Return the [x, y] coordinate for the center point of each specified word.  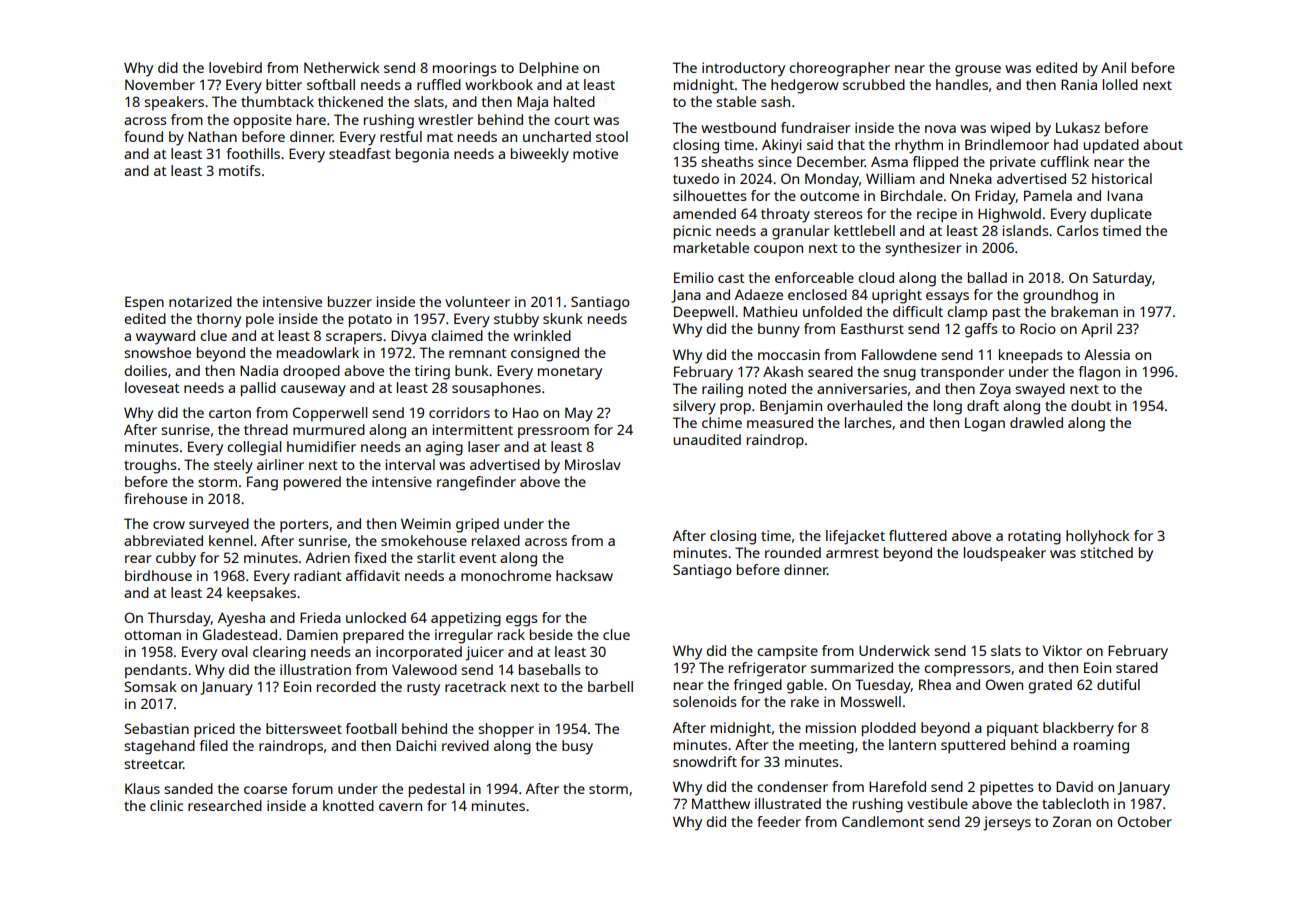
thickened [350, 101]
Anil [1113, 67]
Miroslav [593, 464]
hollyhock [1098, 537]
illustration [315, 669]
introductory [743, 69]
